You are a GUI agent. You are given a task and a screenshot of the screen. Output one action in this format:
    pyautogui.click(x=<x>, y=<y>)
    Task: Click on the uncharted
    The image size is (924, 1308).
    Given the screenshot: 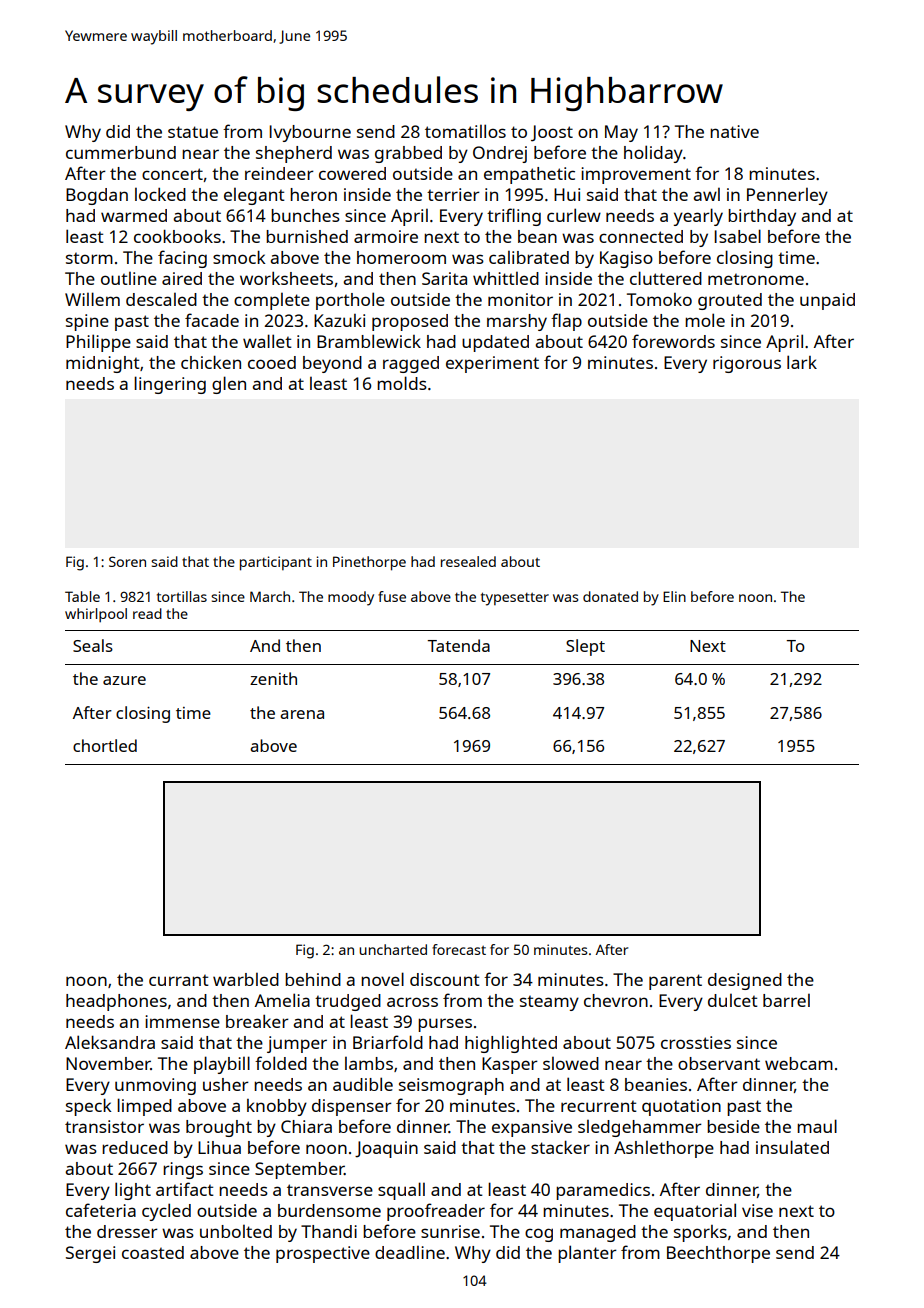 What is the action you would take?
    pyautogui.click(x=393, y=949)
